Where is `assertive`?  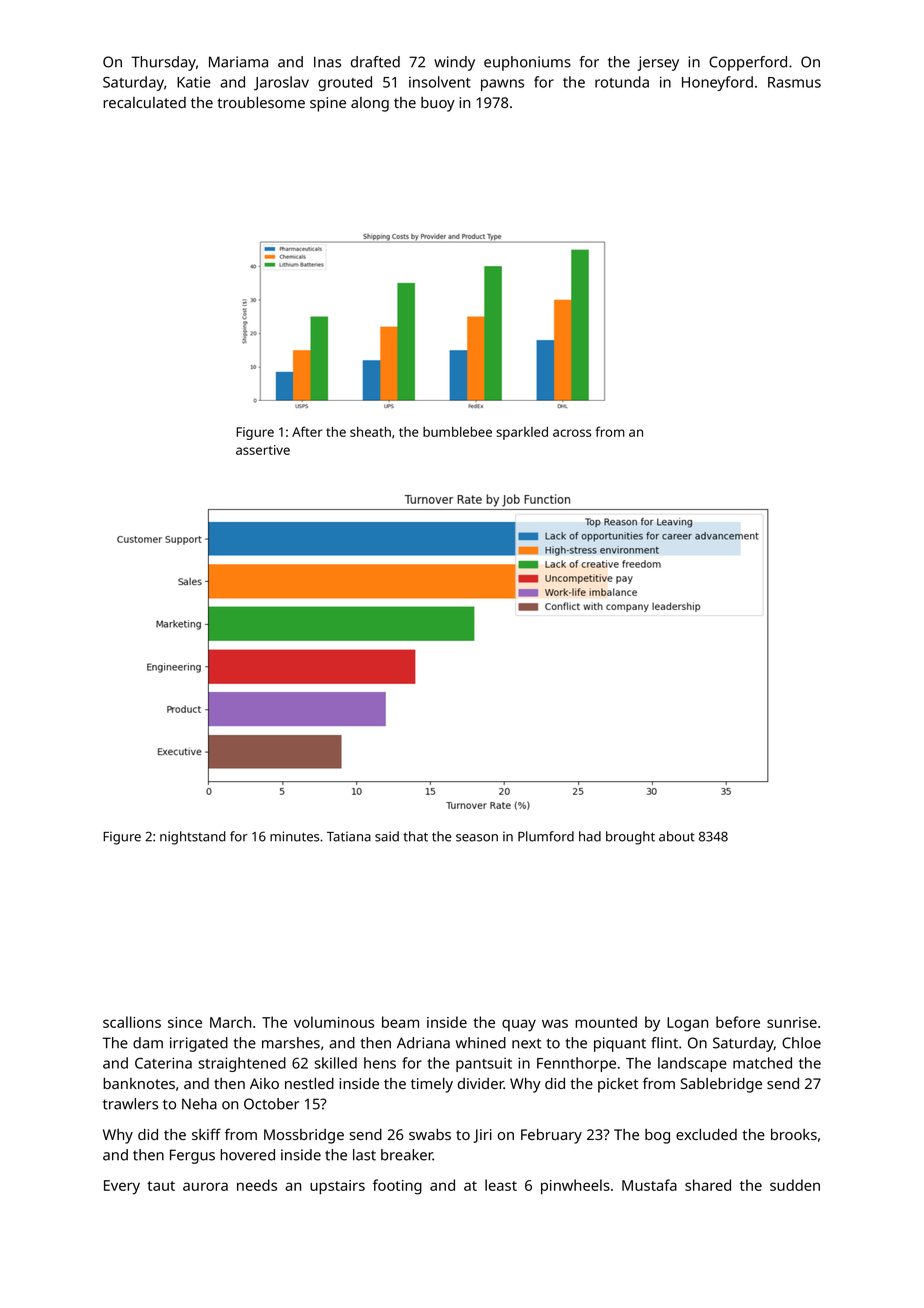
assertive is located at coordinates (263, 450).
